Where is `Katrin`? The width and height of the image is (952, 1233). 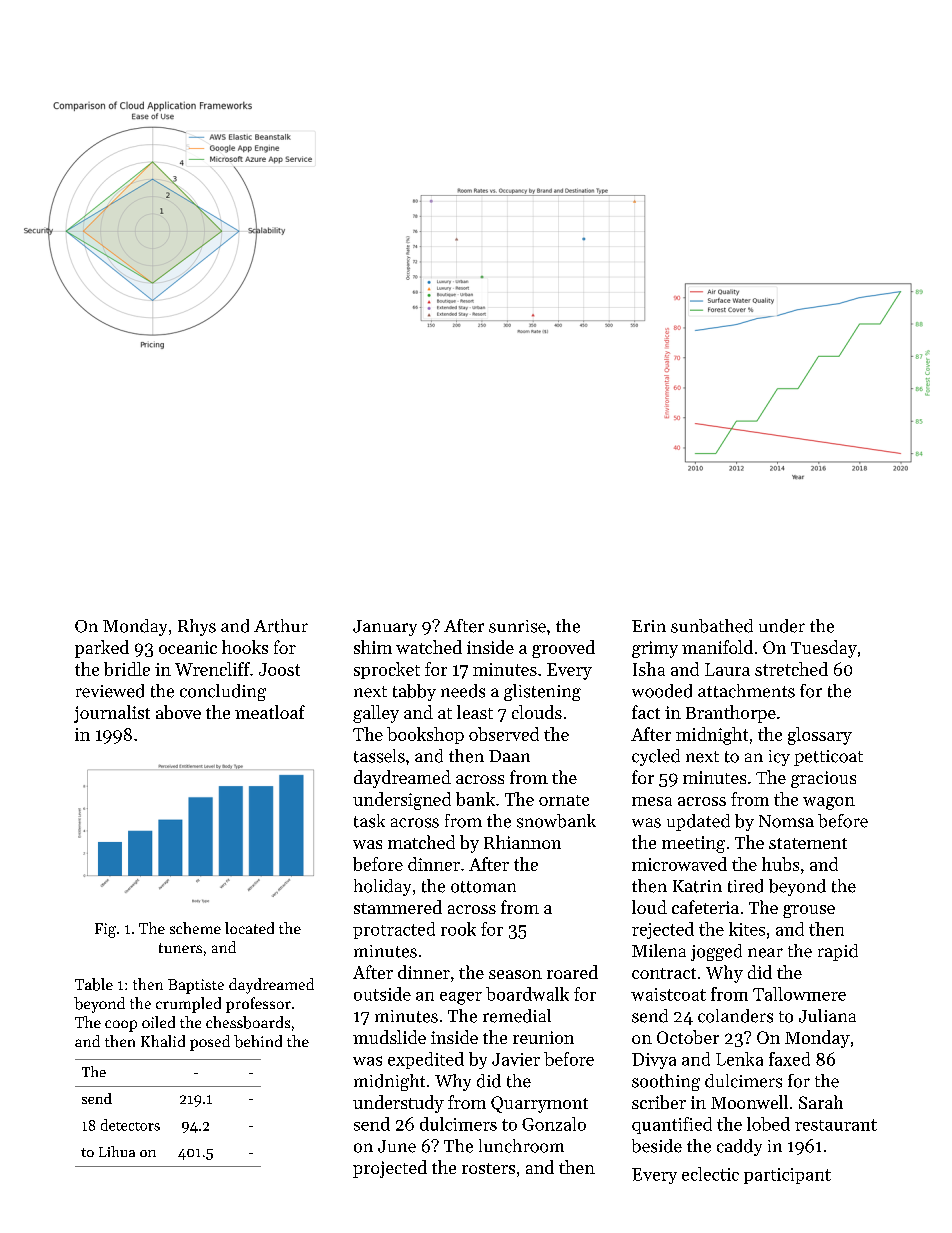 Katrin is located at coordinates (697, 886).
